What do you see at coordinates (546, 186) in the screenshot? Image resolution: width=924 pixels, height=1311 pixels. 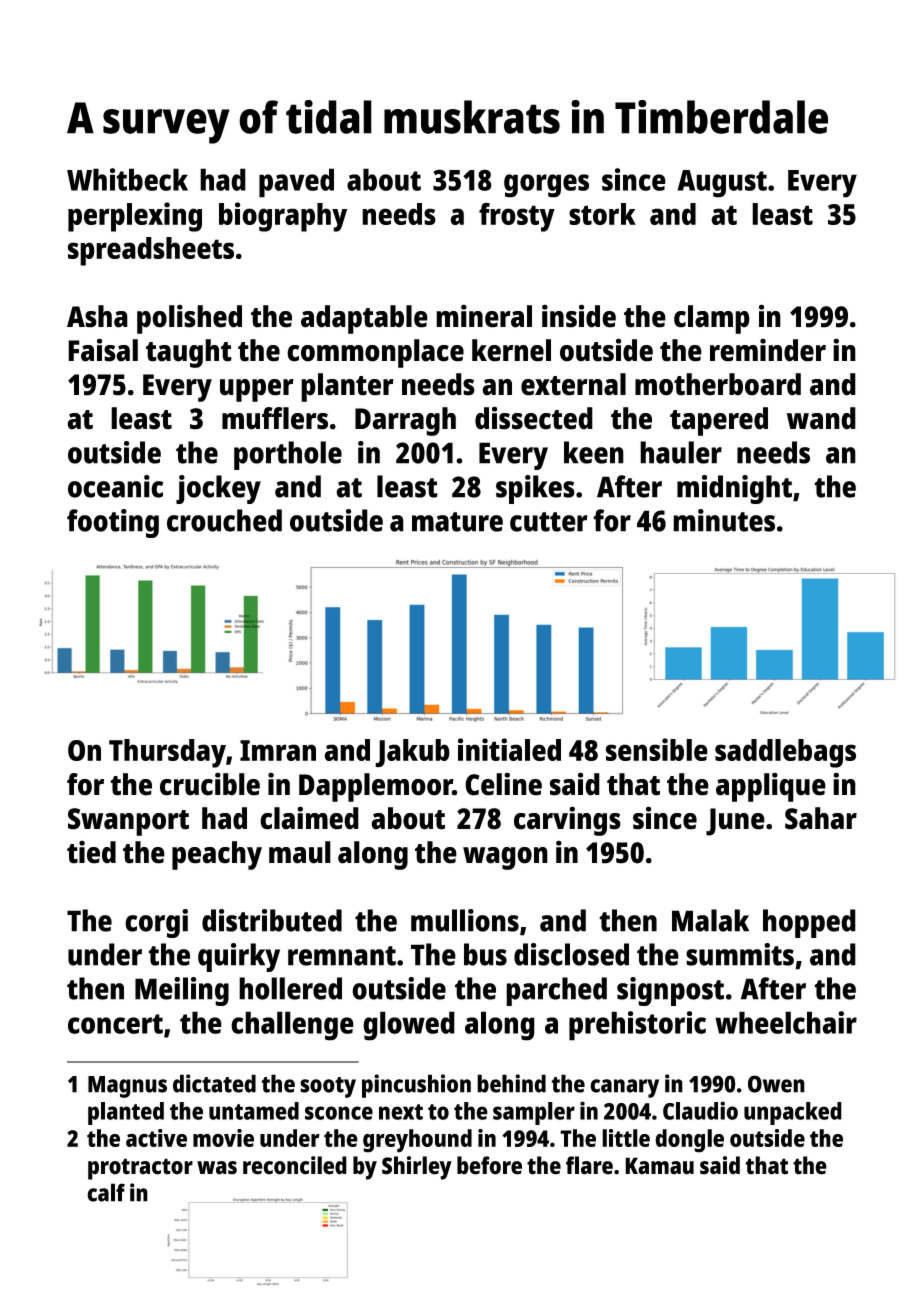 I see `gorges` at bounding box center [546, 186].
